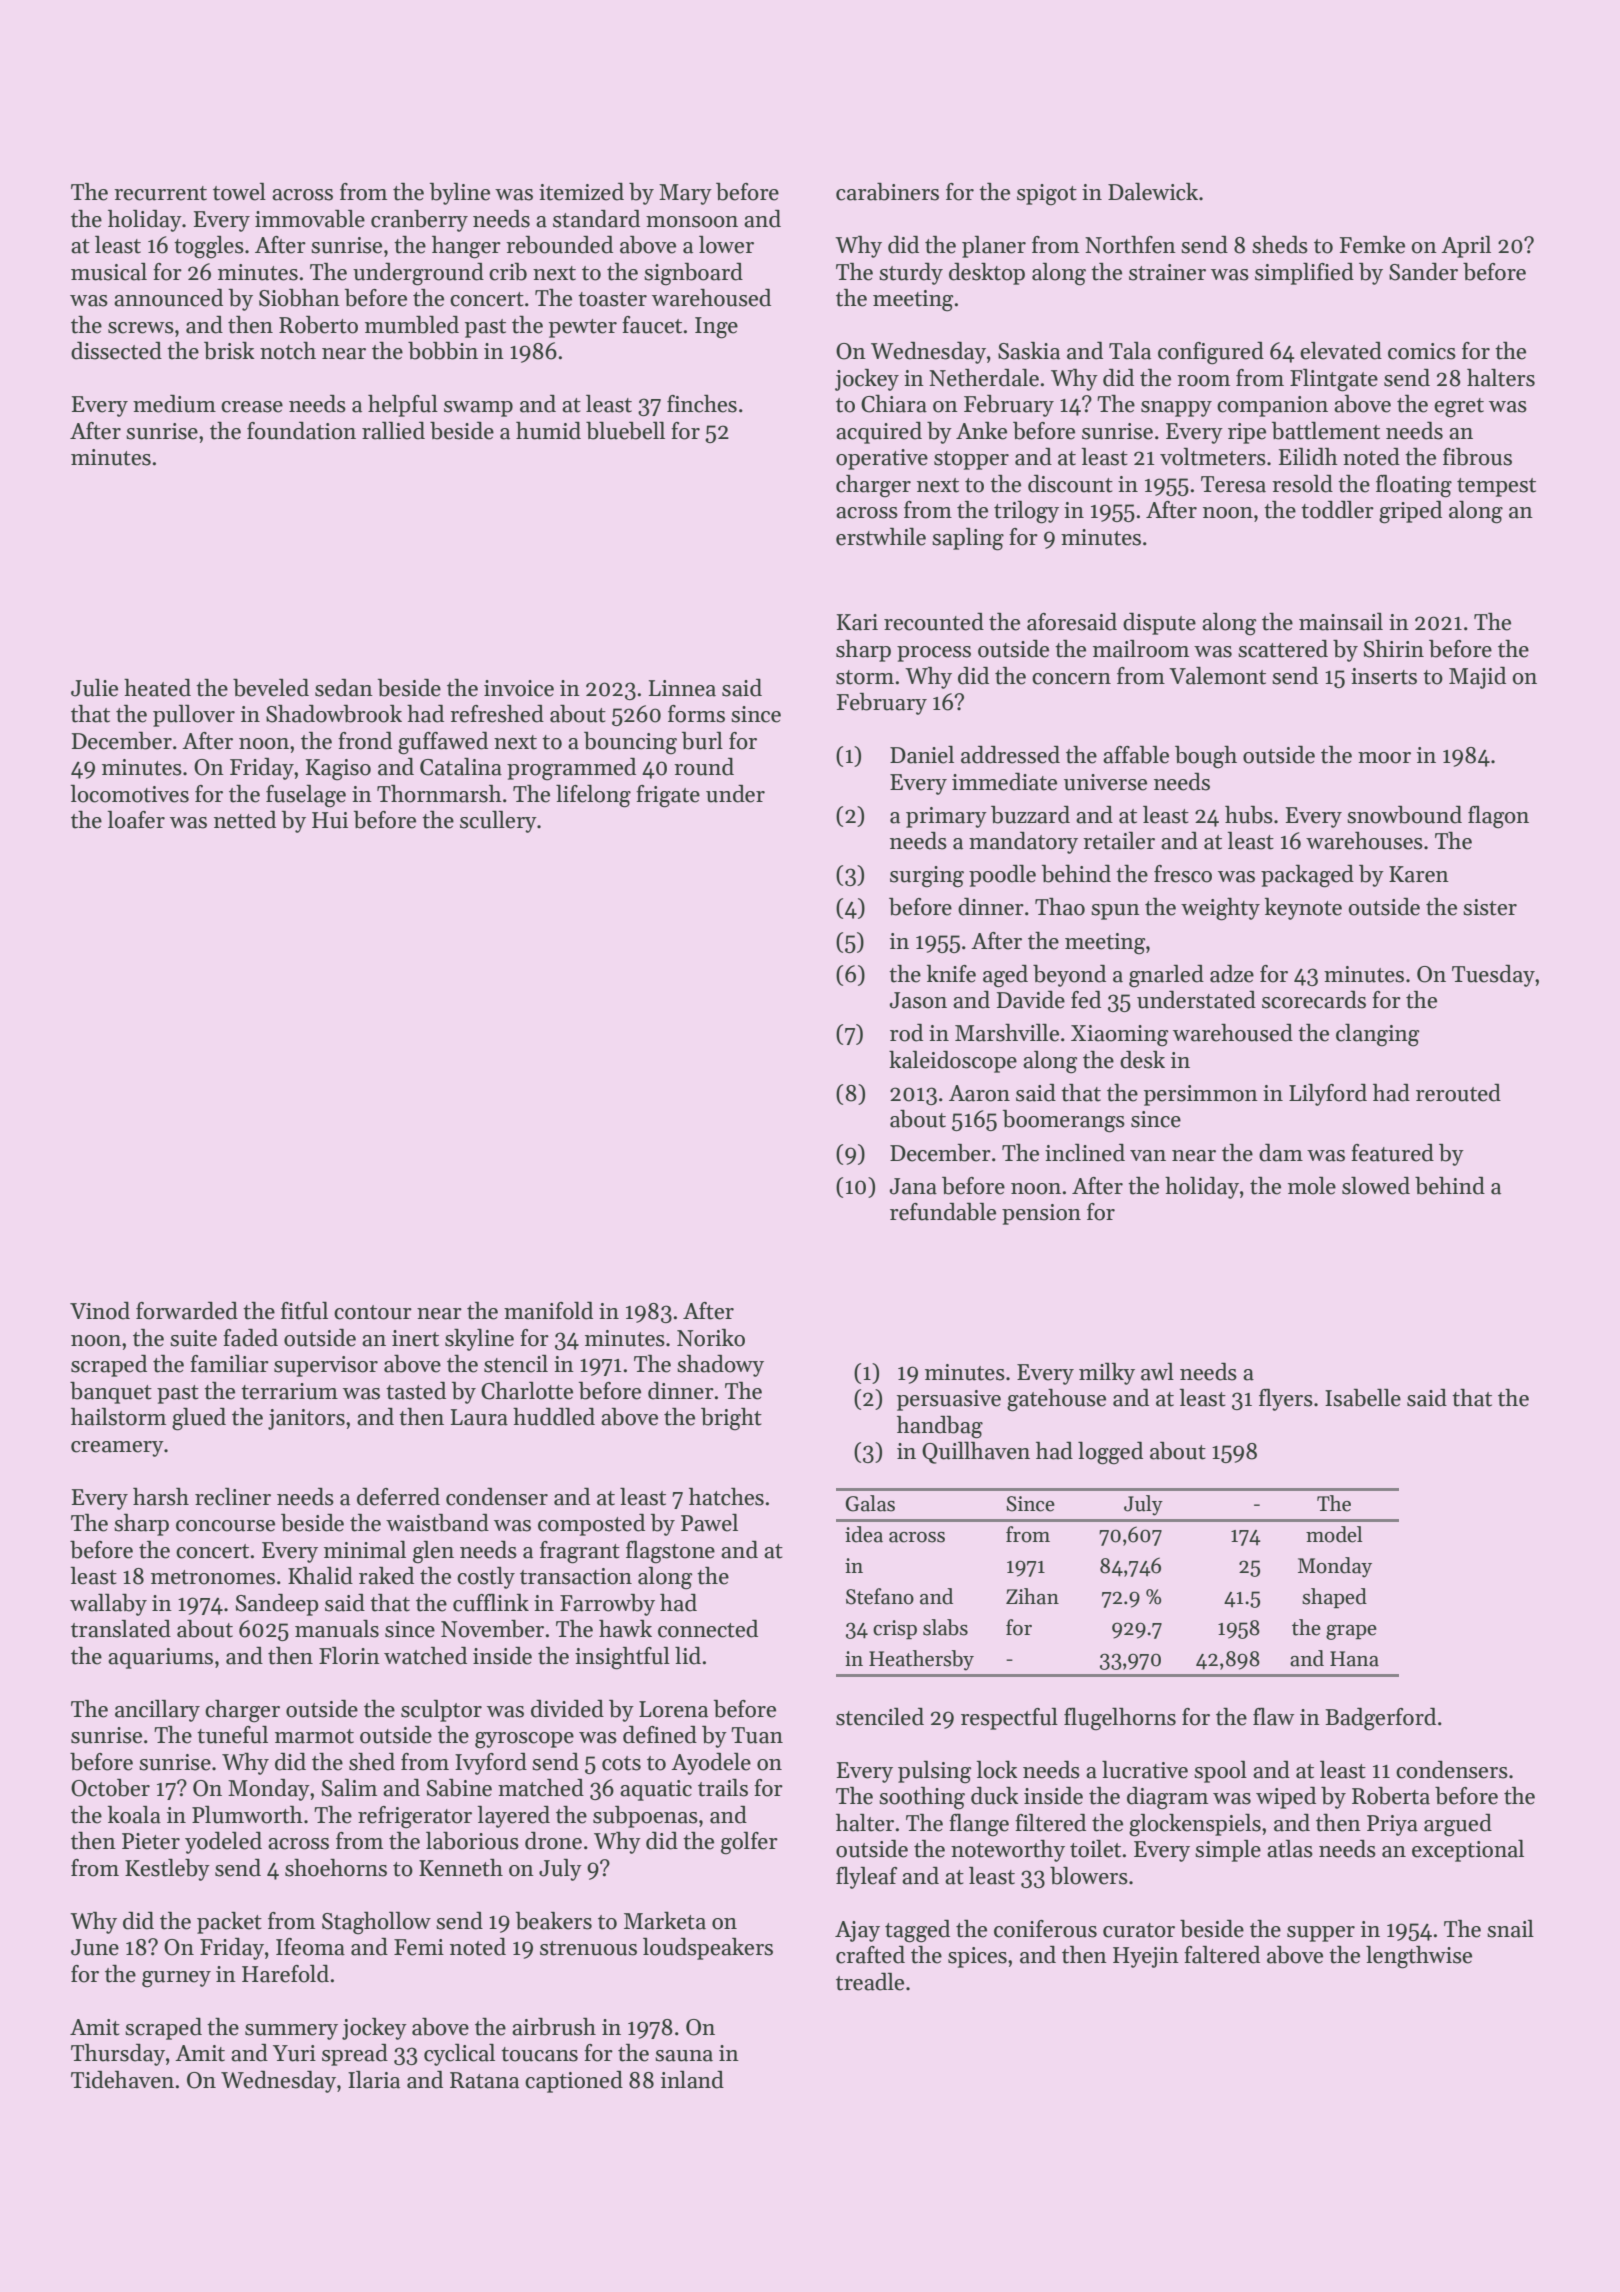 This screenshot has width=1620, height=2292. Describe the element at coordinates (918, 1000) in the screenshot. I see `Jason` at that location.
